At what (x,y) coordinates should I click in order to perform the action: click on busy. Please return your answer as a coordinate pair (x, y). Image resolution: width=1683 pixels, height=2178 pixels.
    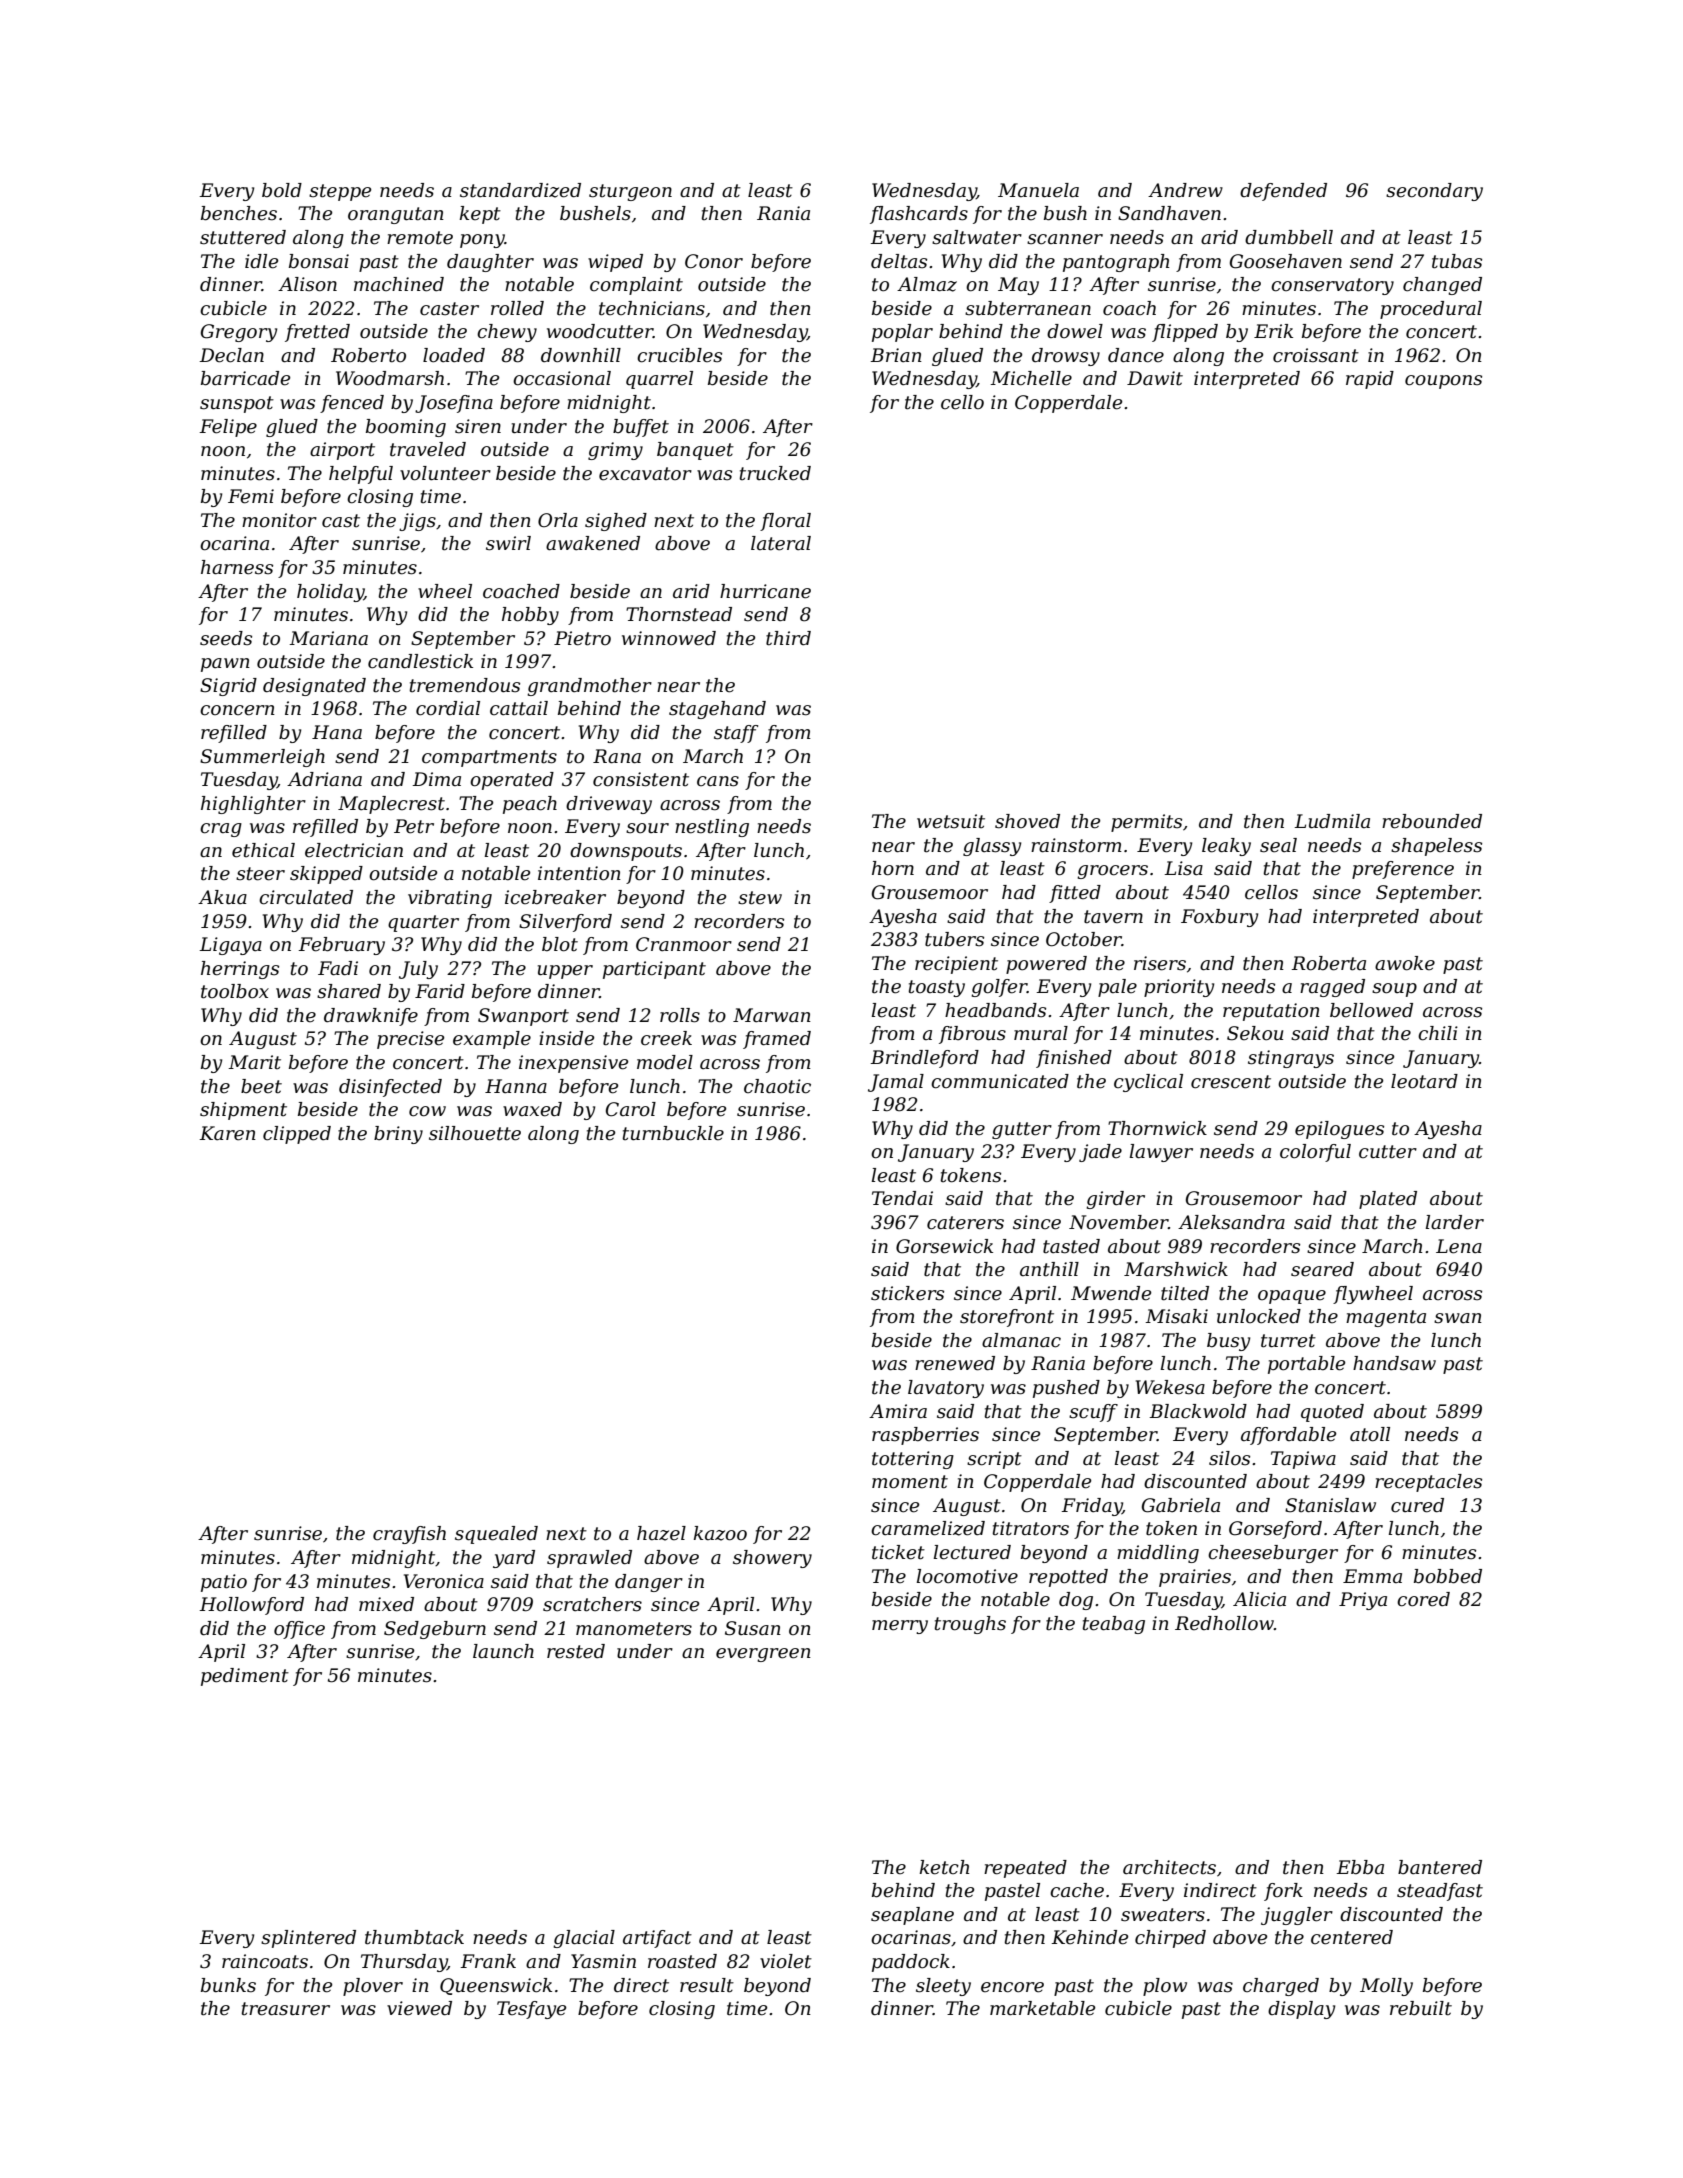
    Looking at the image, I should click on (1228, 1342).
